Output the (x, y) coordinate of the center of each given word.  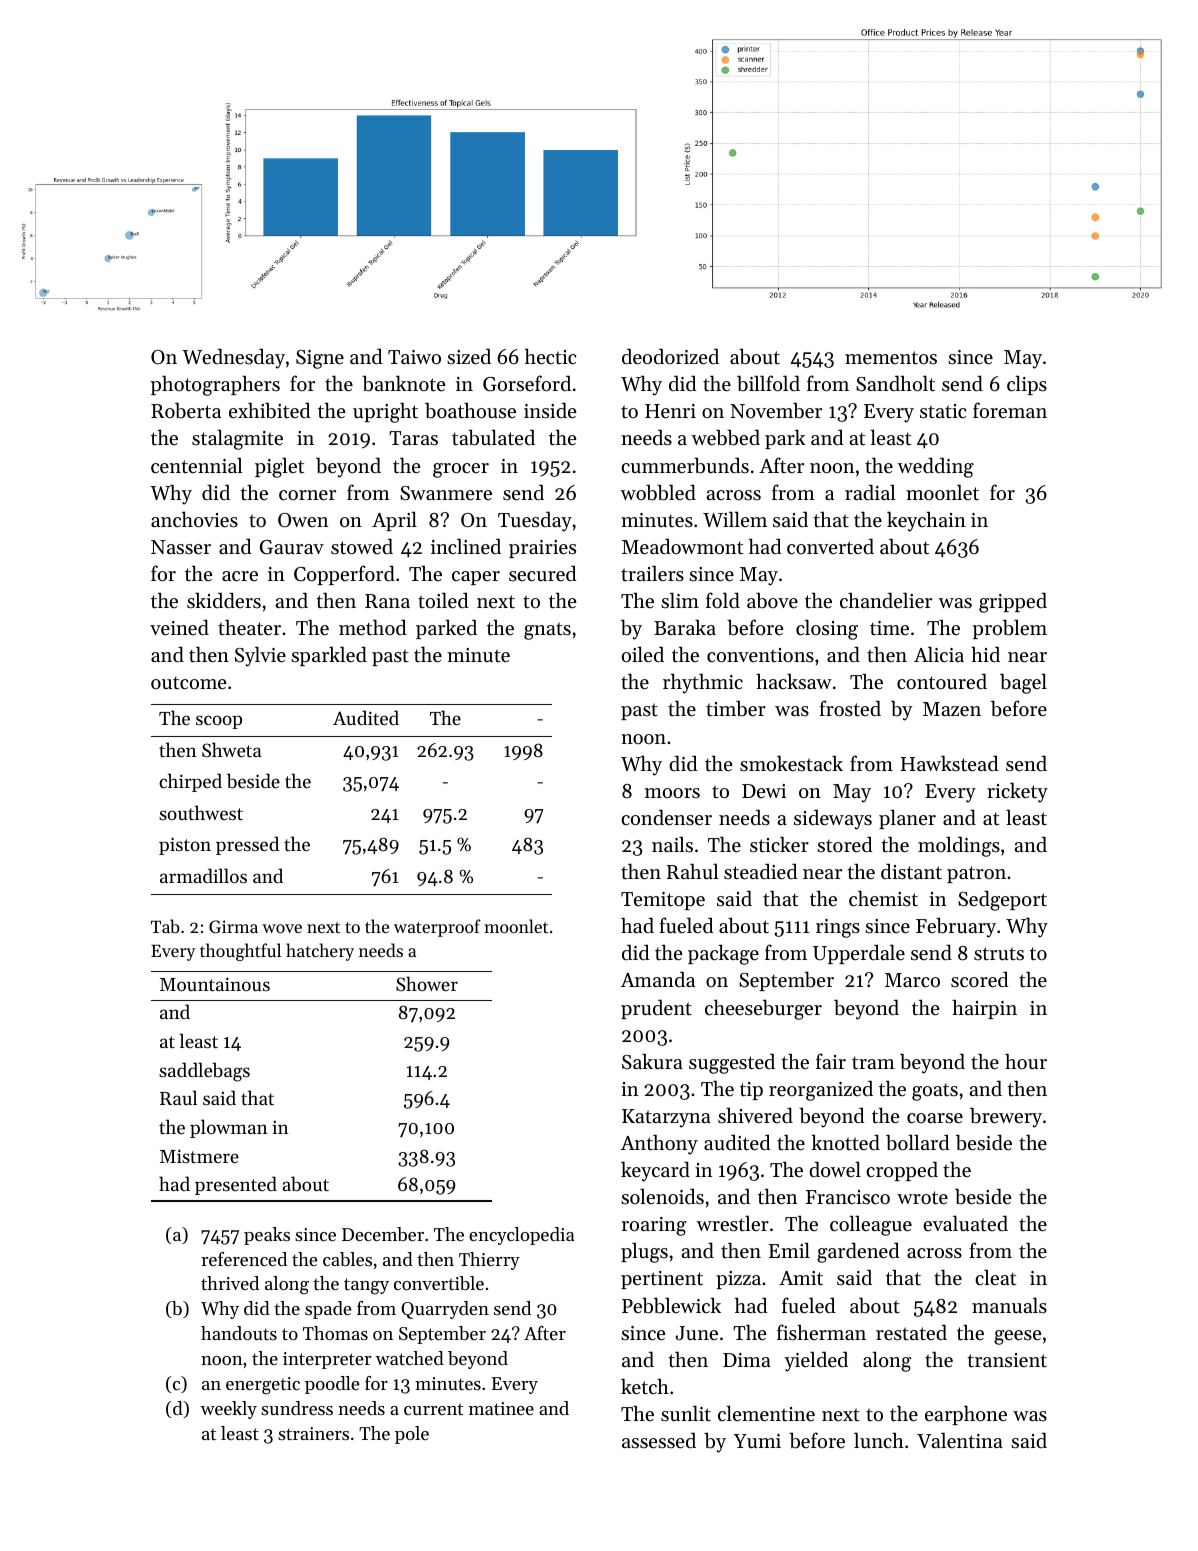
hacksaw (794, 681)
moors (672, 793)
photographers (215, 385)
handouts (239, 1333)
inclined (466, 546)
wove (282, 928)
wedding (935, 467)
